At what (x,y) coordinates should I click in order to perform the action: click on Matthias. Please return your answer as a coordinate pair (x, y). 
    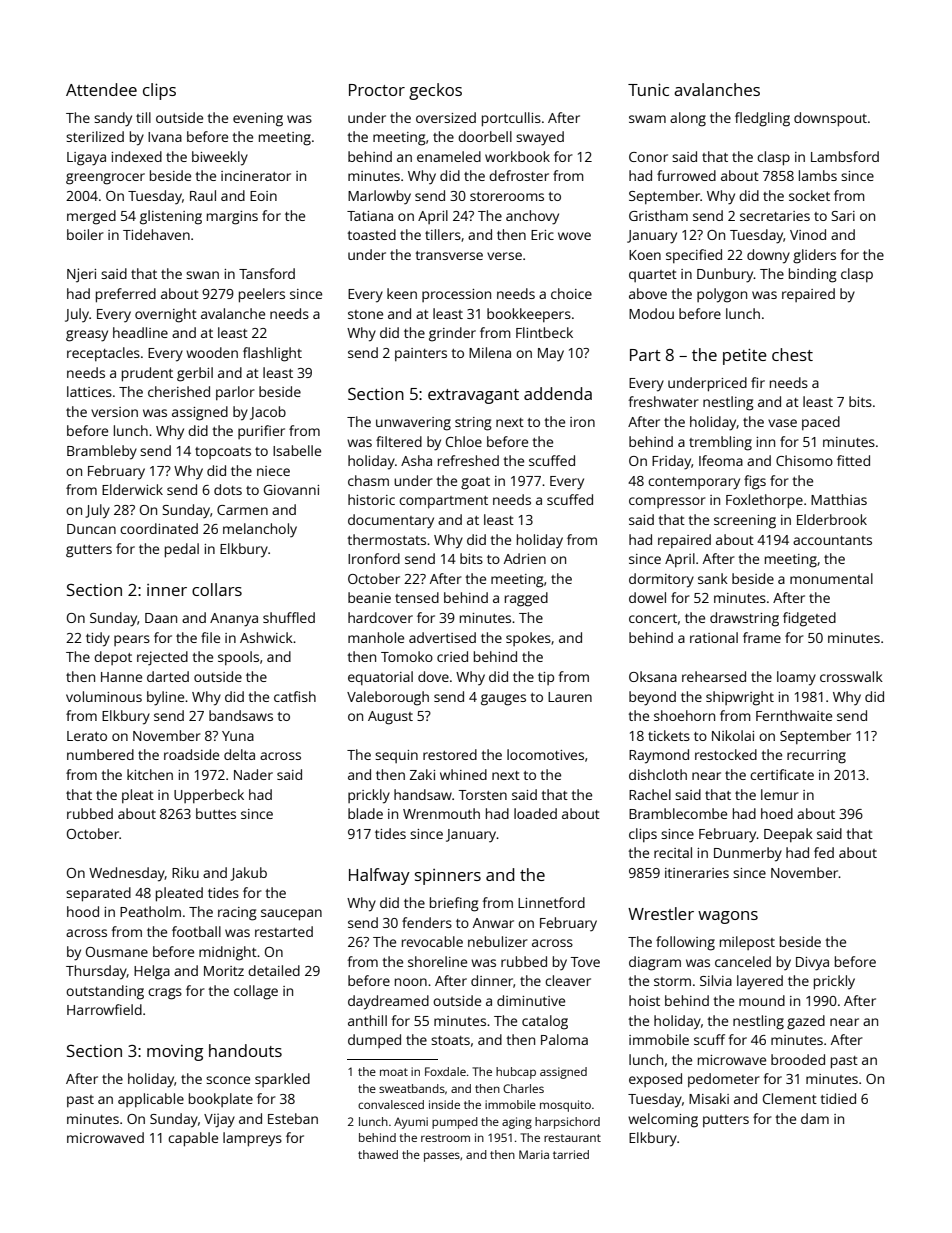
    Looking at the image, I should click on (839, 499).
